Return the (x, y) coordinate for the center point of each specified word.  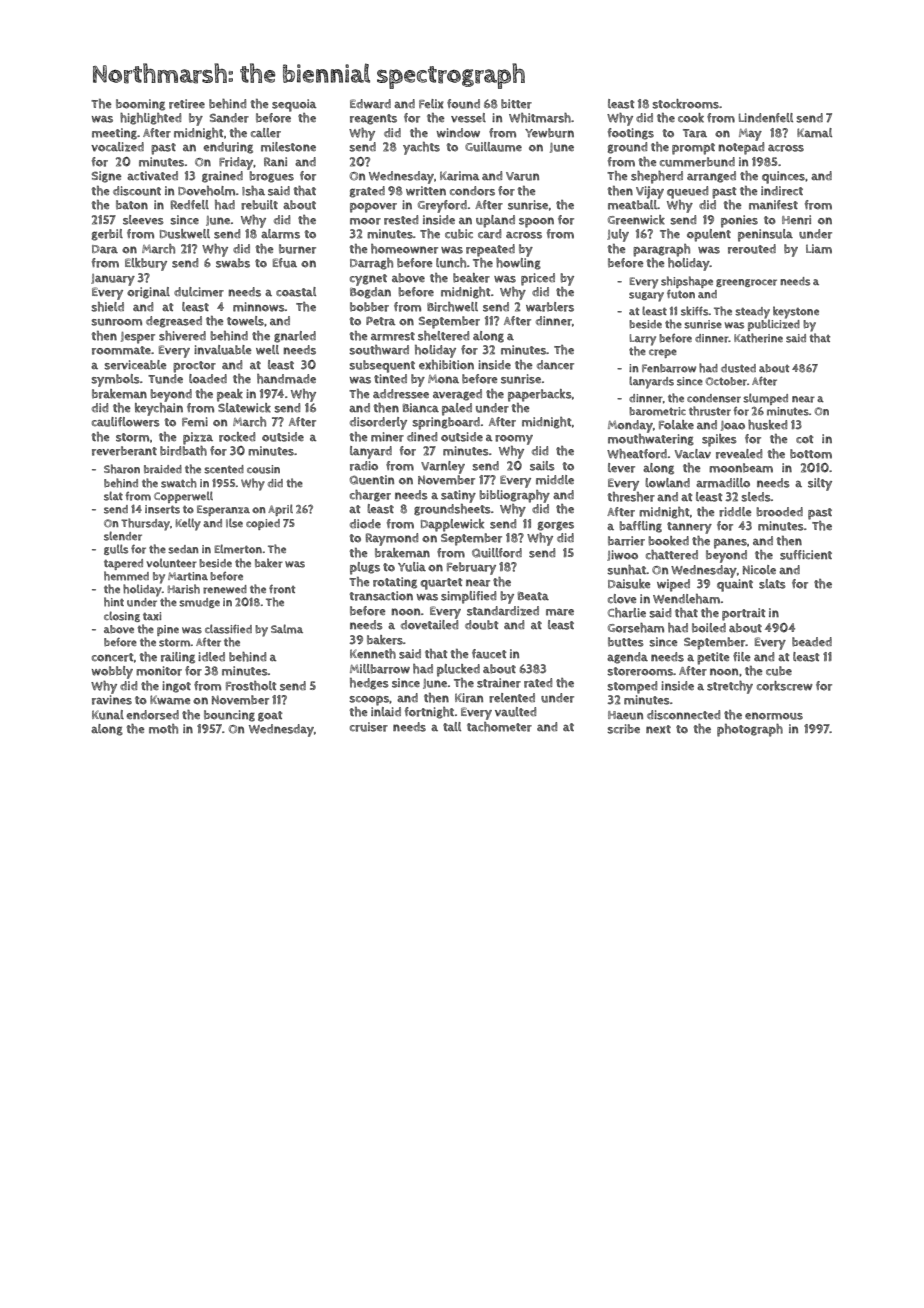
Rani (275, 161)
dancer (555, 365)
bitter (516, 104)
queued (687, 192)
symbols (115, 380)
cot (805, 439)
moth (163, 729)
